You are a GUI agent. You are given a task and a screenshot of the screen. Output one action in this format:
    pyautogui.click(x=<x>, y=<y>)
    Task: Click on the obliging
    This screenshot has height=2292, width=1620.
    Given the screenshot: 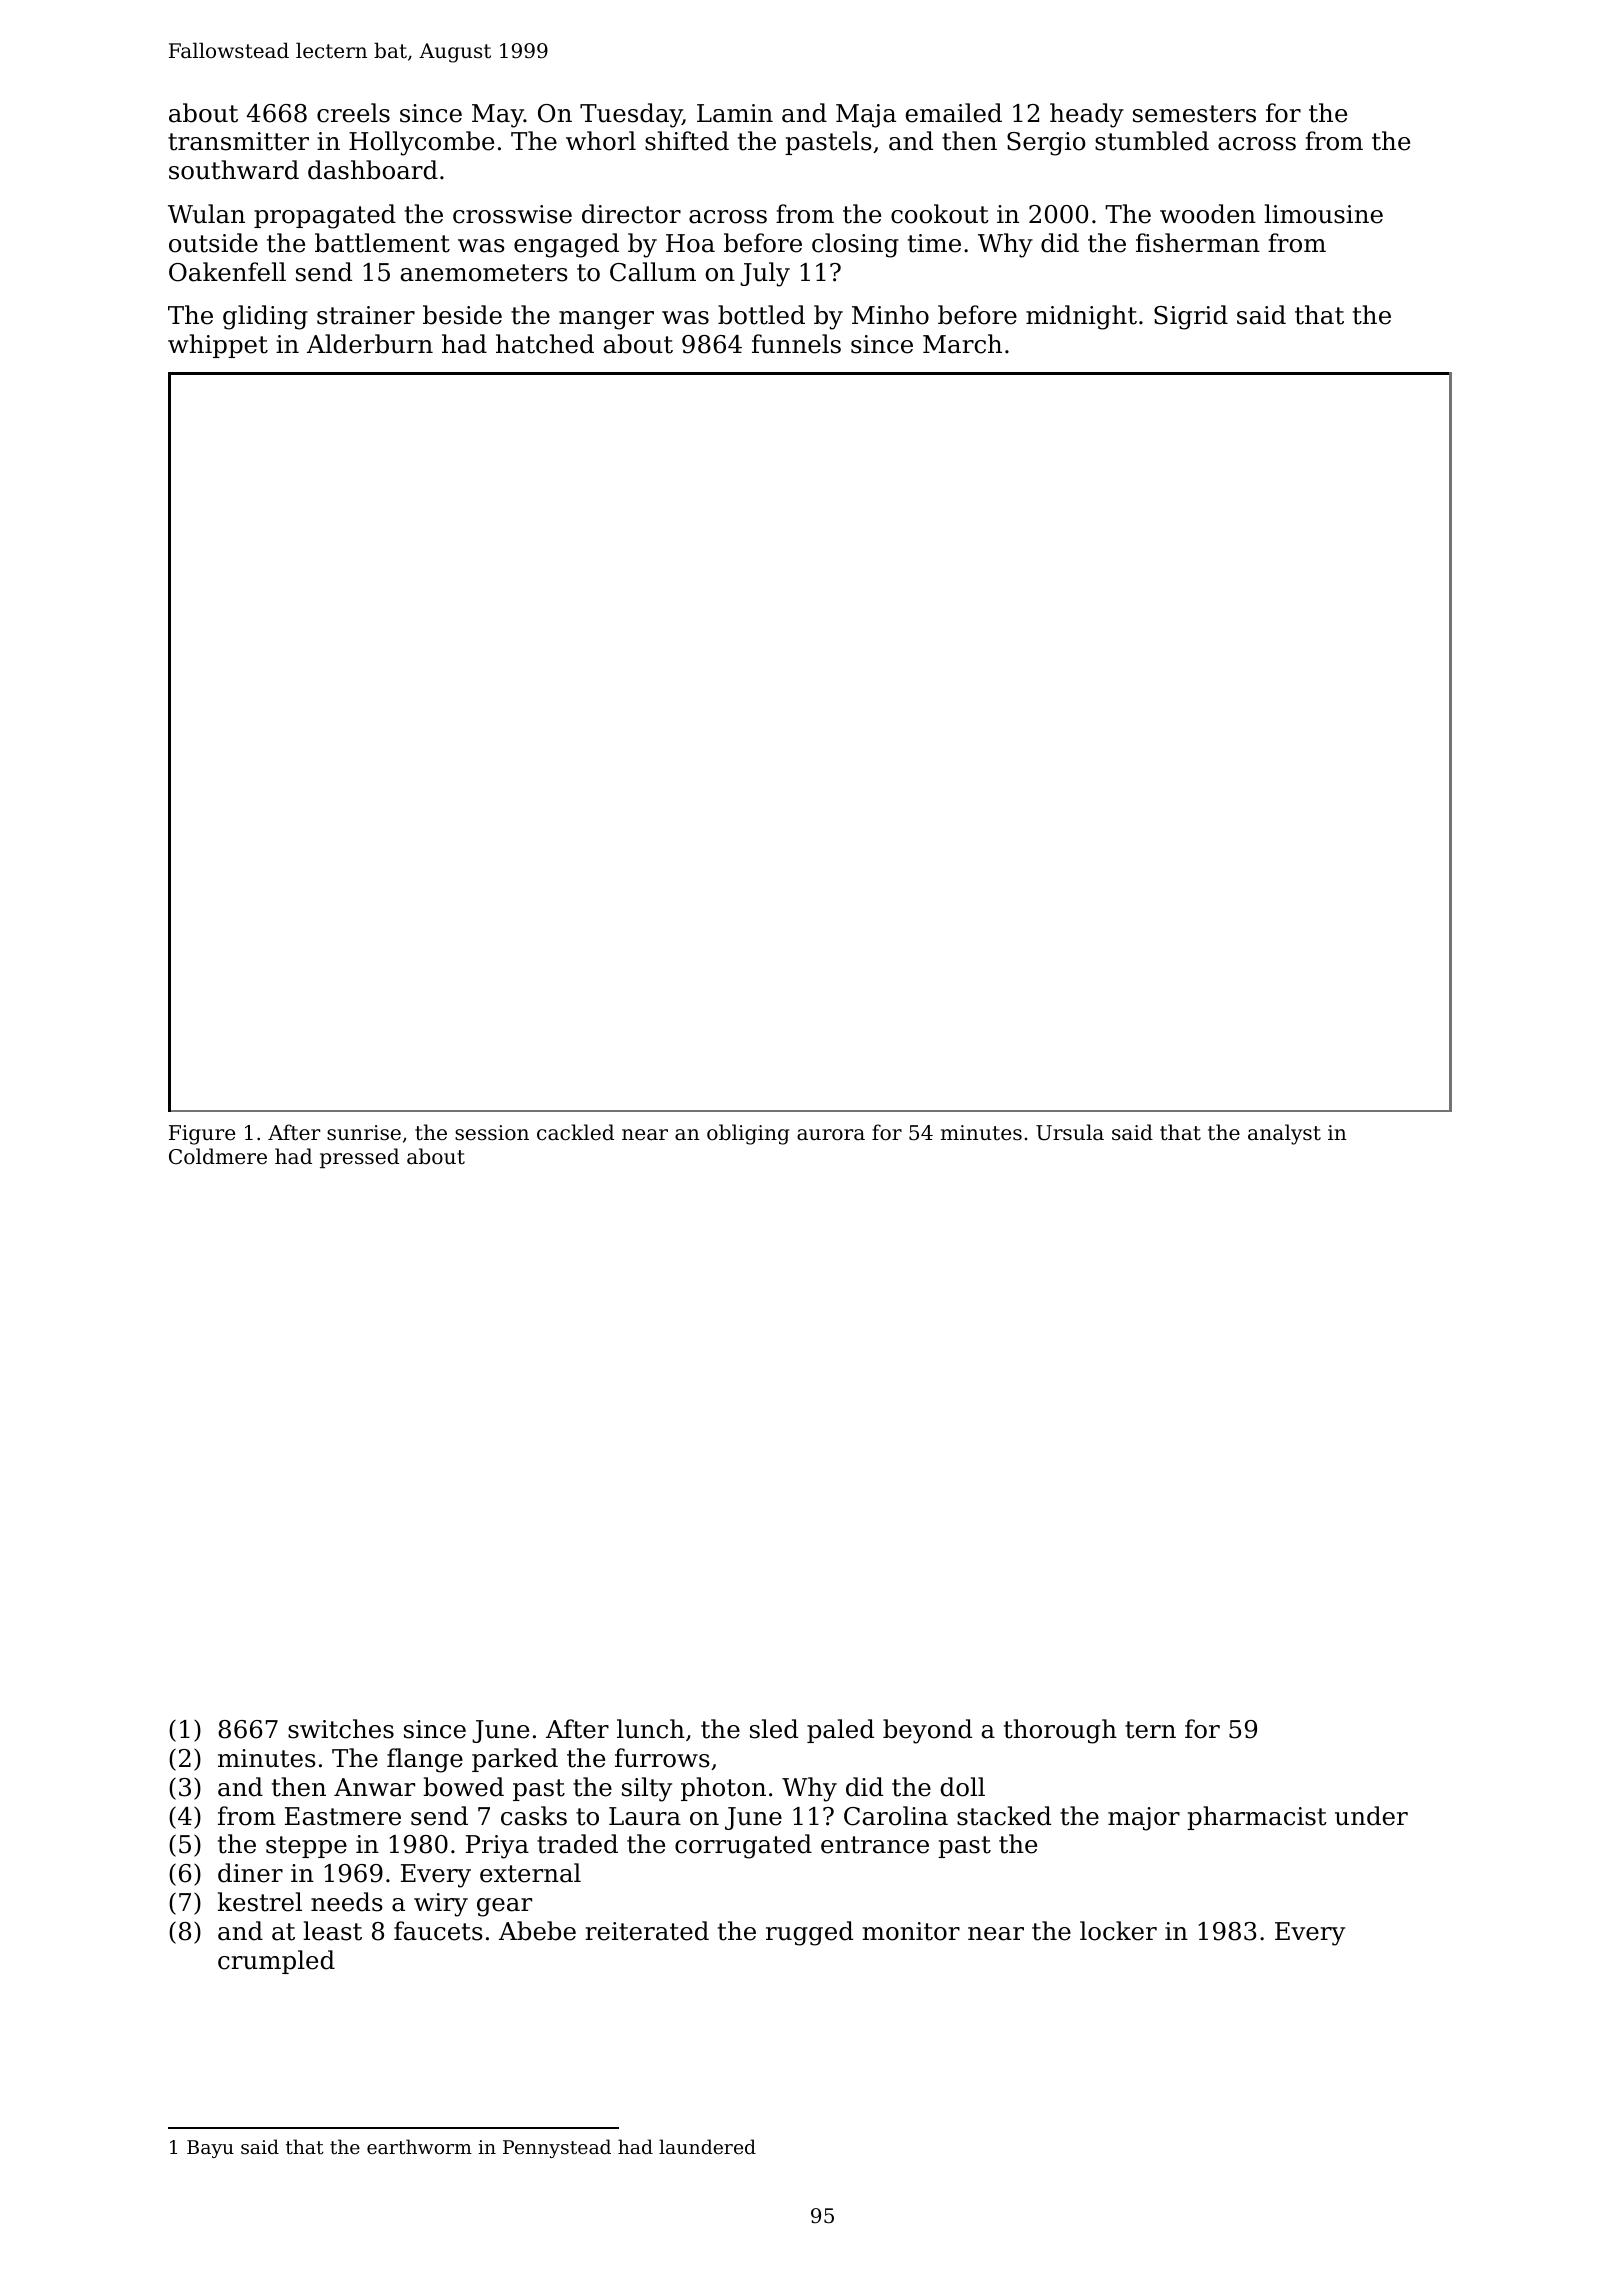 What is the action you would take?
    pyautogui.click(x=748, y=1134)
